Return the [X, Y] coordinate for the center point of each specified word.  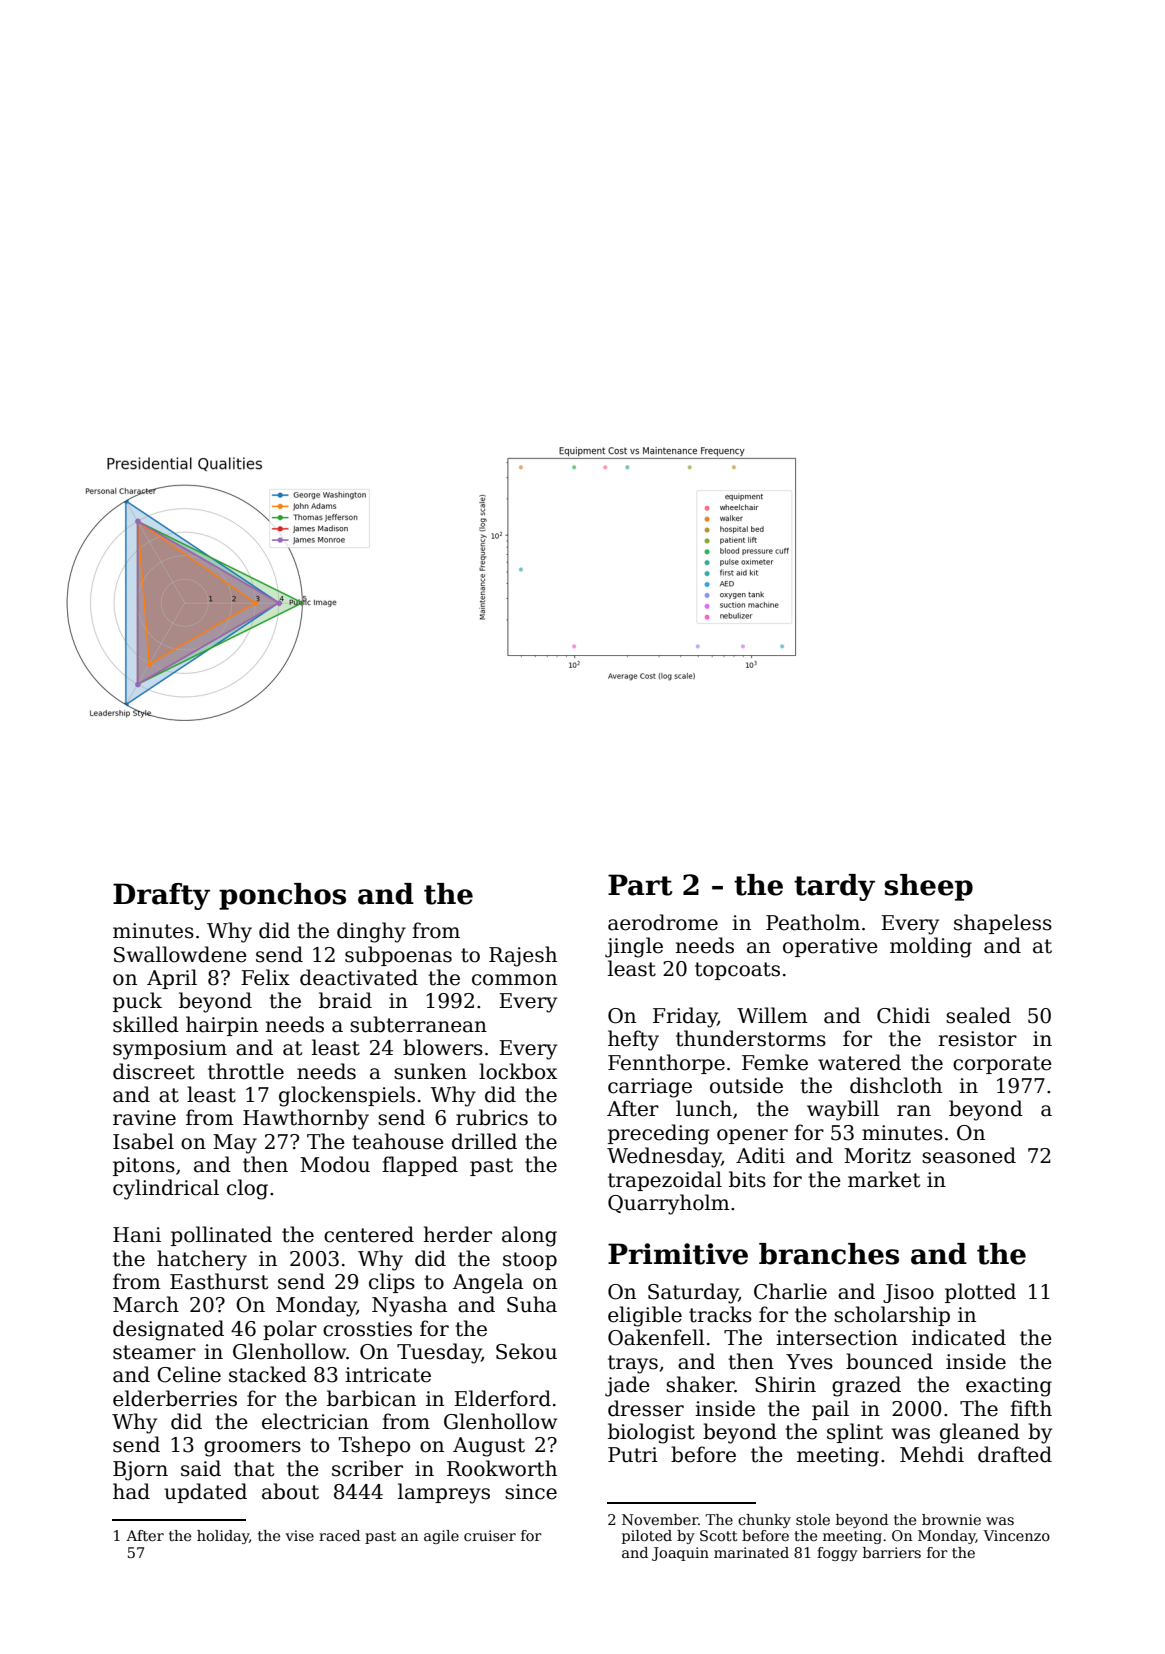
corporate [1002, 1065]
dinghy [371, 932]
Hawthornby [306, 1119]
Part [640, 885]
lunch [704, 1108]
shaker [700, 1384]
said [201, 1468]
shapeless [1003, 924]
